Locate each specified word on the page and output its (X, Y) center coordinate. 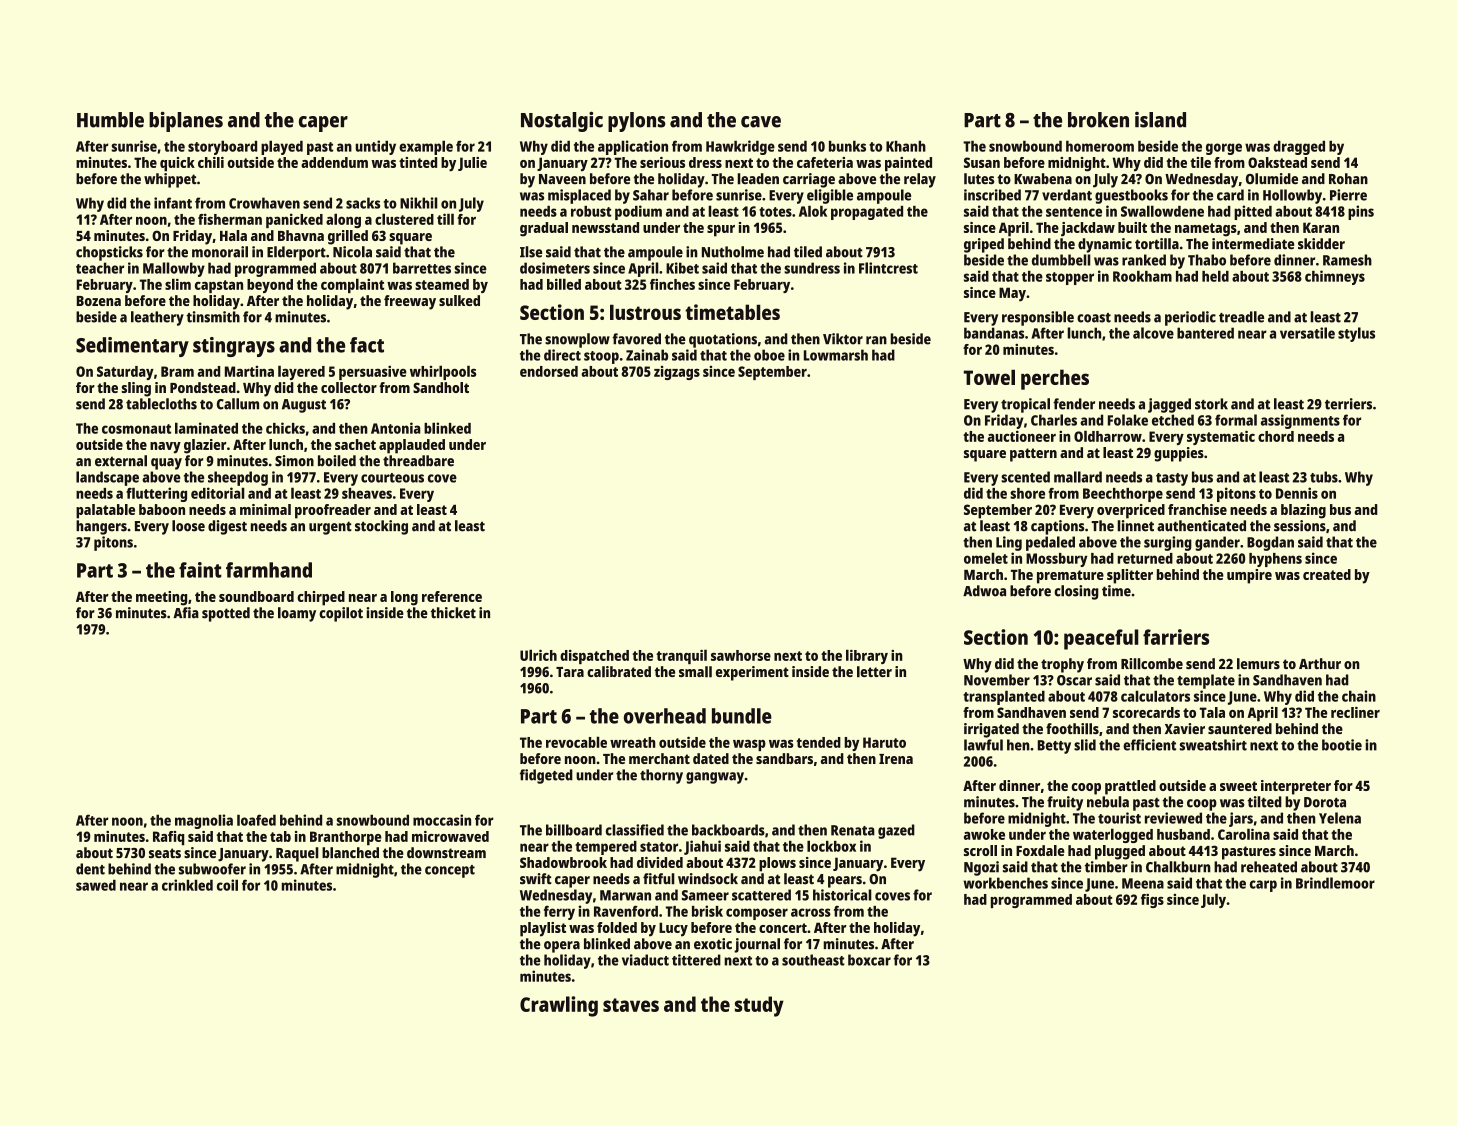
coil (227, 885)
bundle (742, 716)
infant (173, 203)
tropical (1025, 405)
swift (536, 879)
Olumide (1272, 179)
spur (721, 231)
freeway (410, 302)
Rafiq (168, 838)
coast (1094, 318)
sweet (1238, 786)
